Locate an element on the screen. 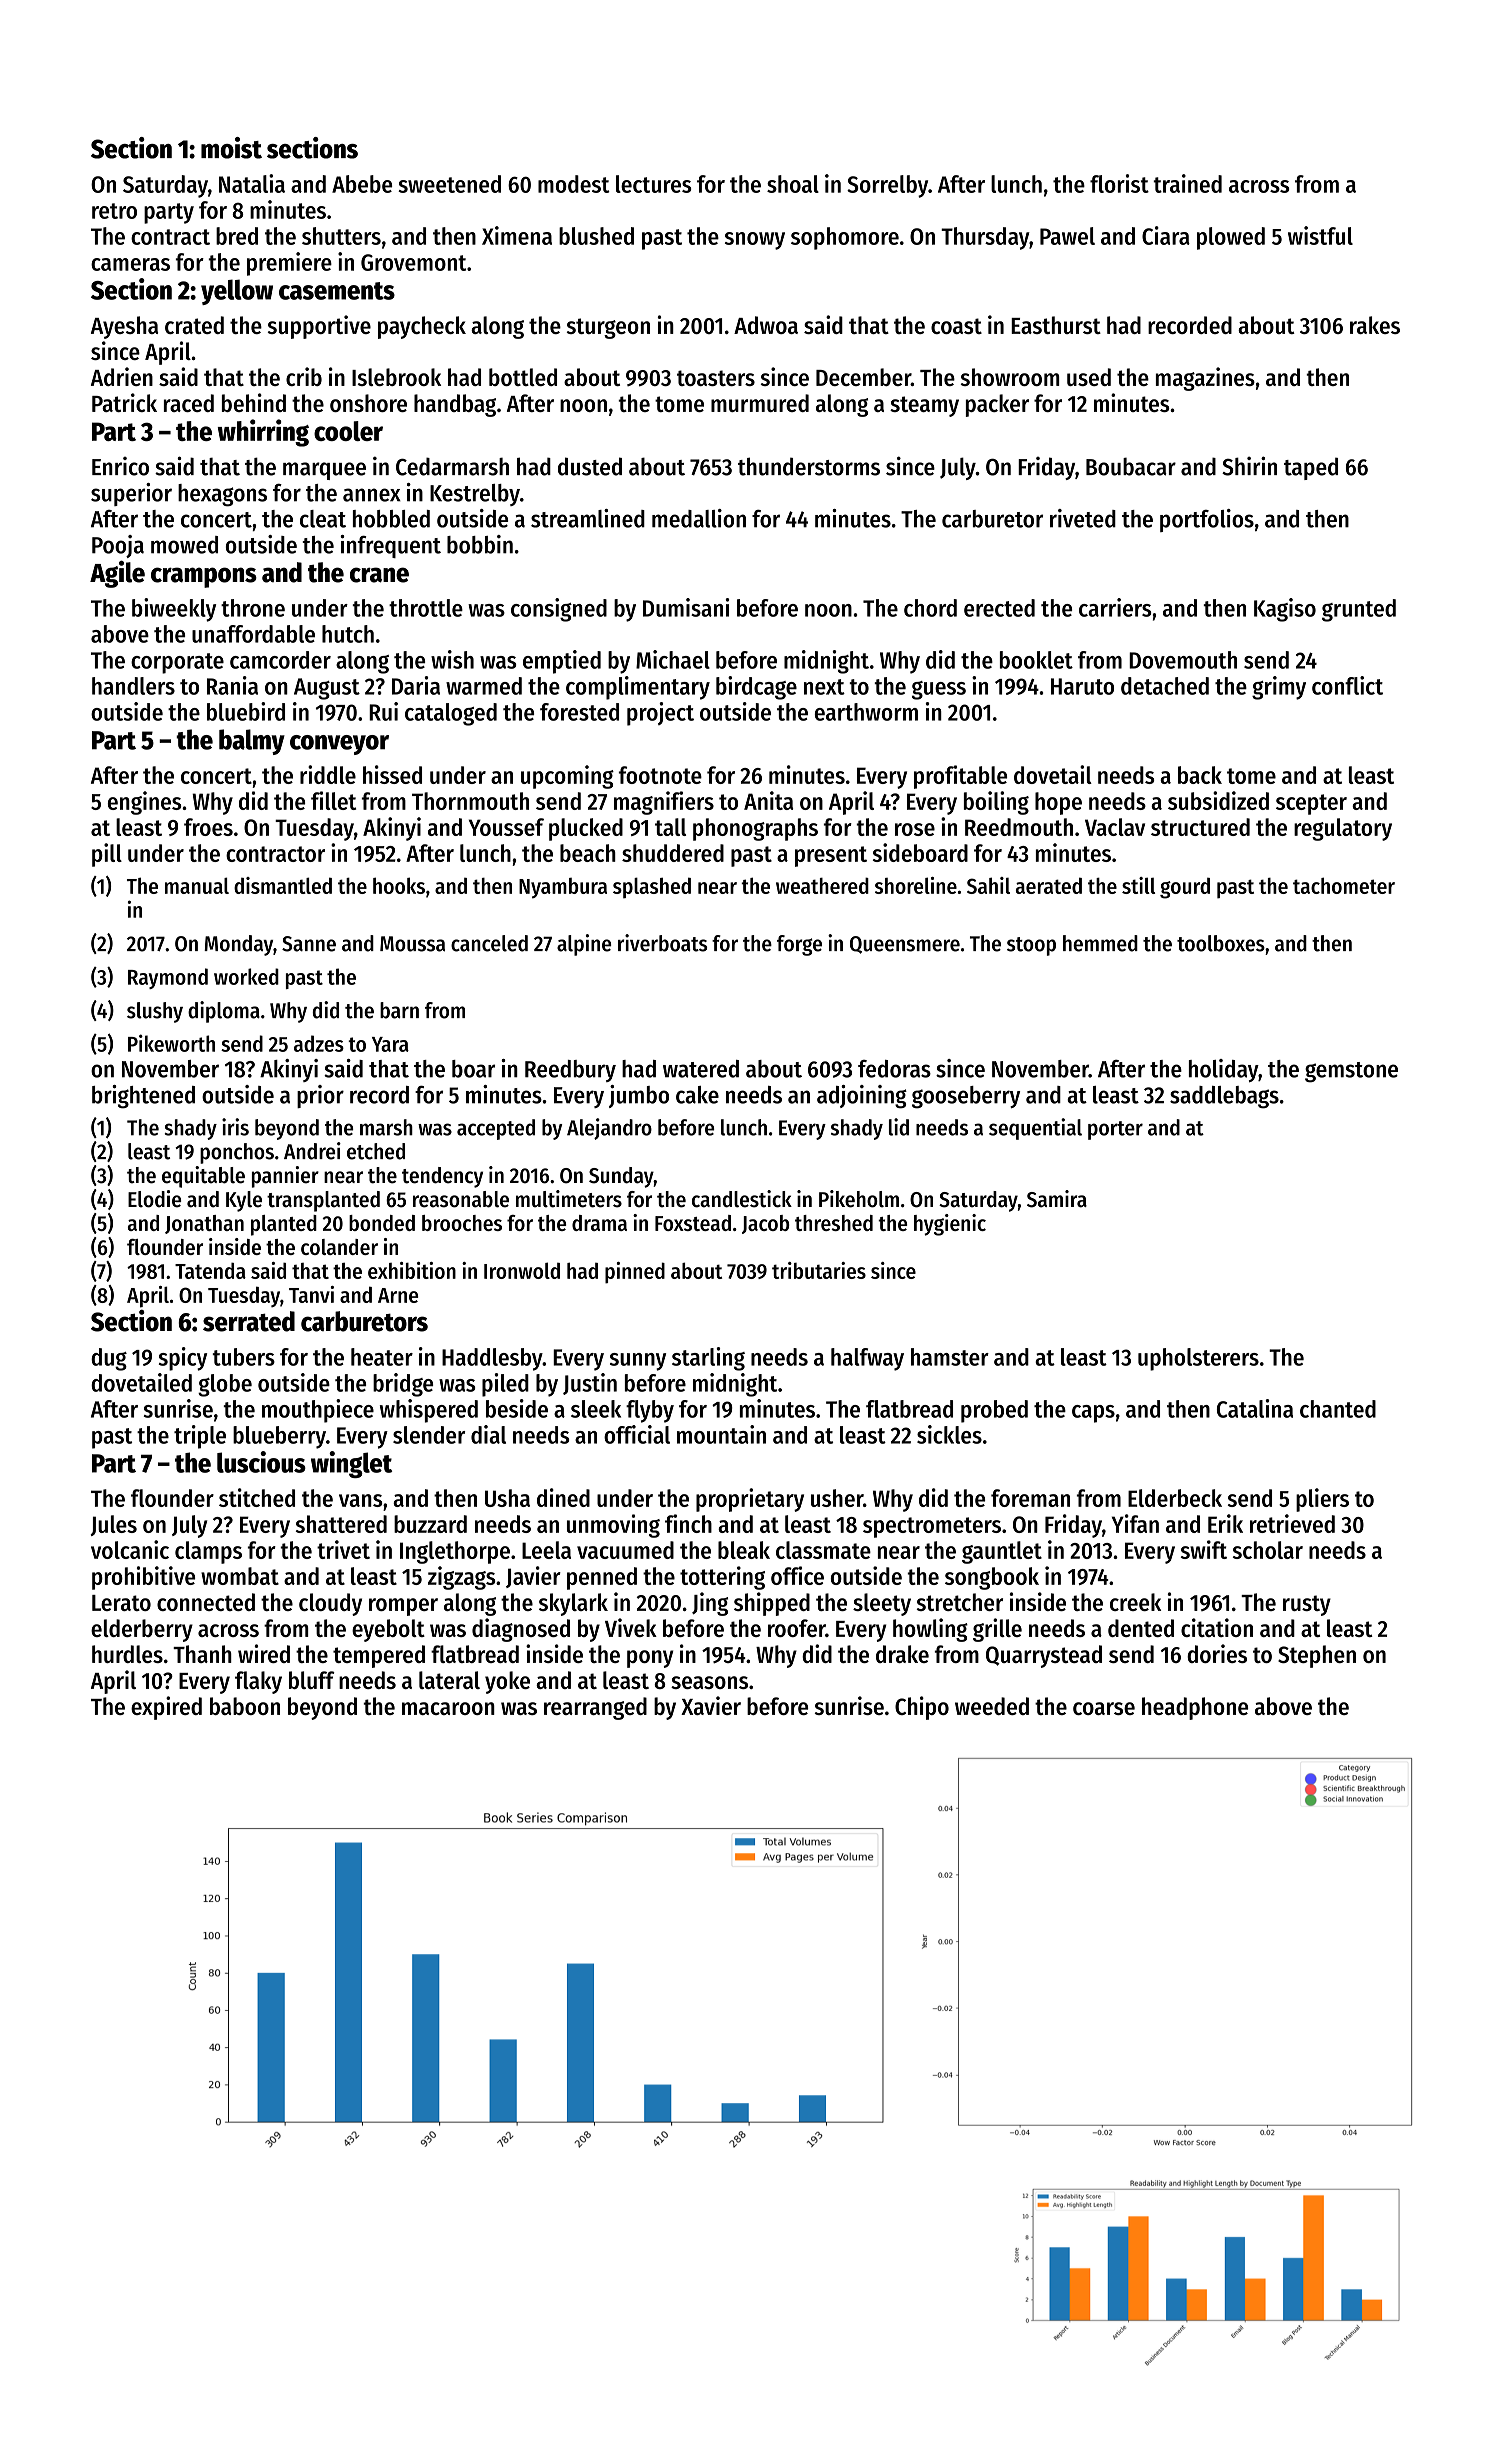  gemstone is located at coordinates (1351, 1072).
